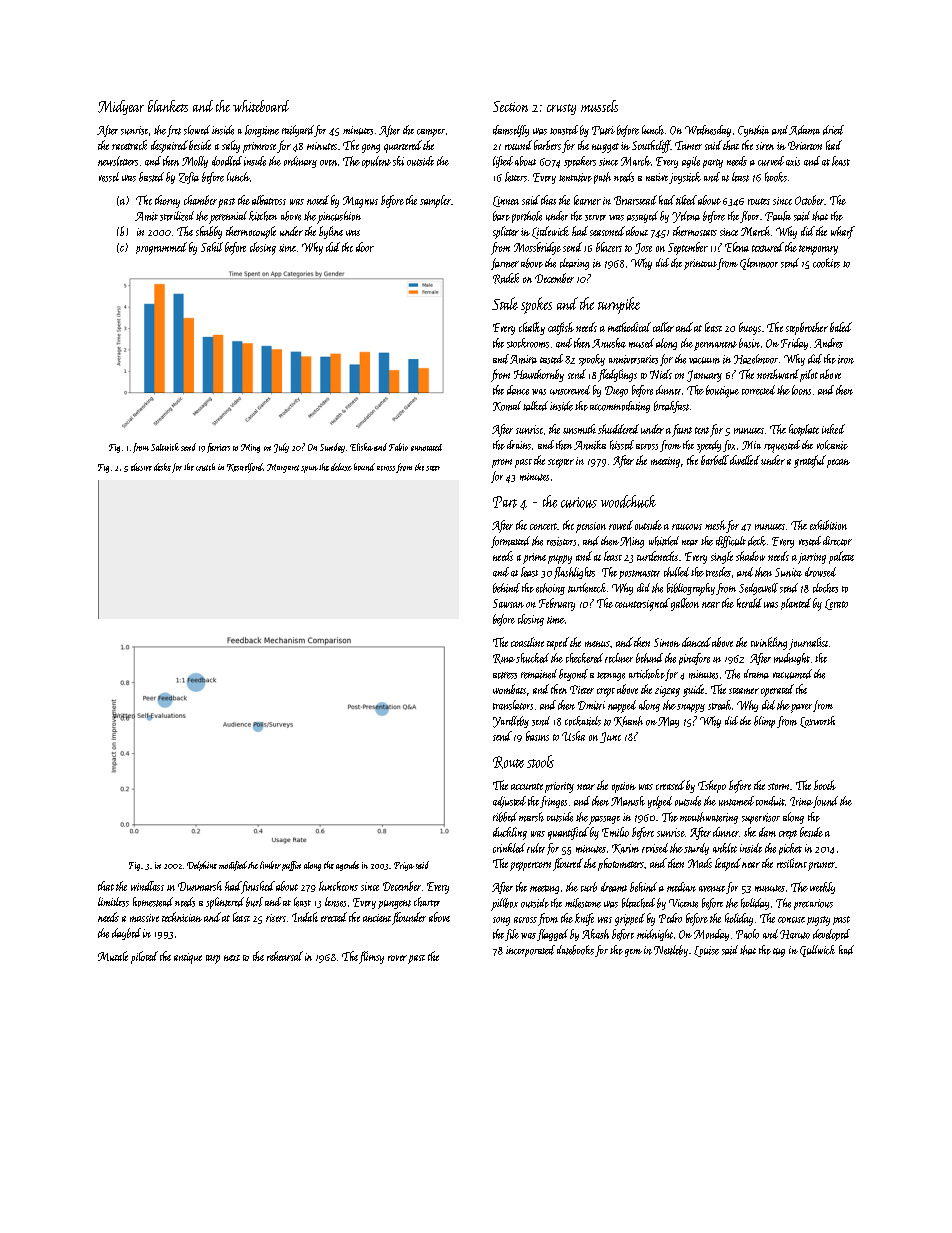 The height and width of the document is (1233, 952). I want to click on flagged, so click(552, 935).
